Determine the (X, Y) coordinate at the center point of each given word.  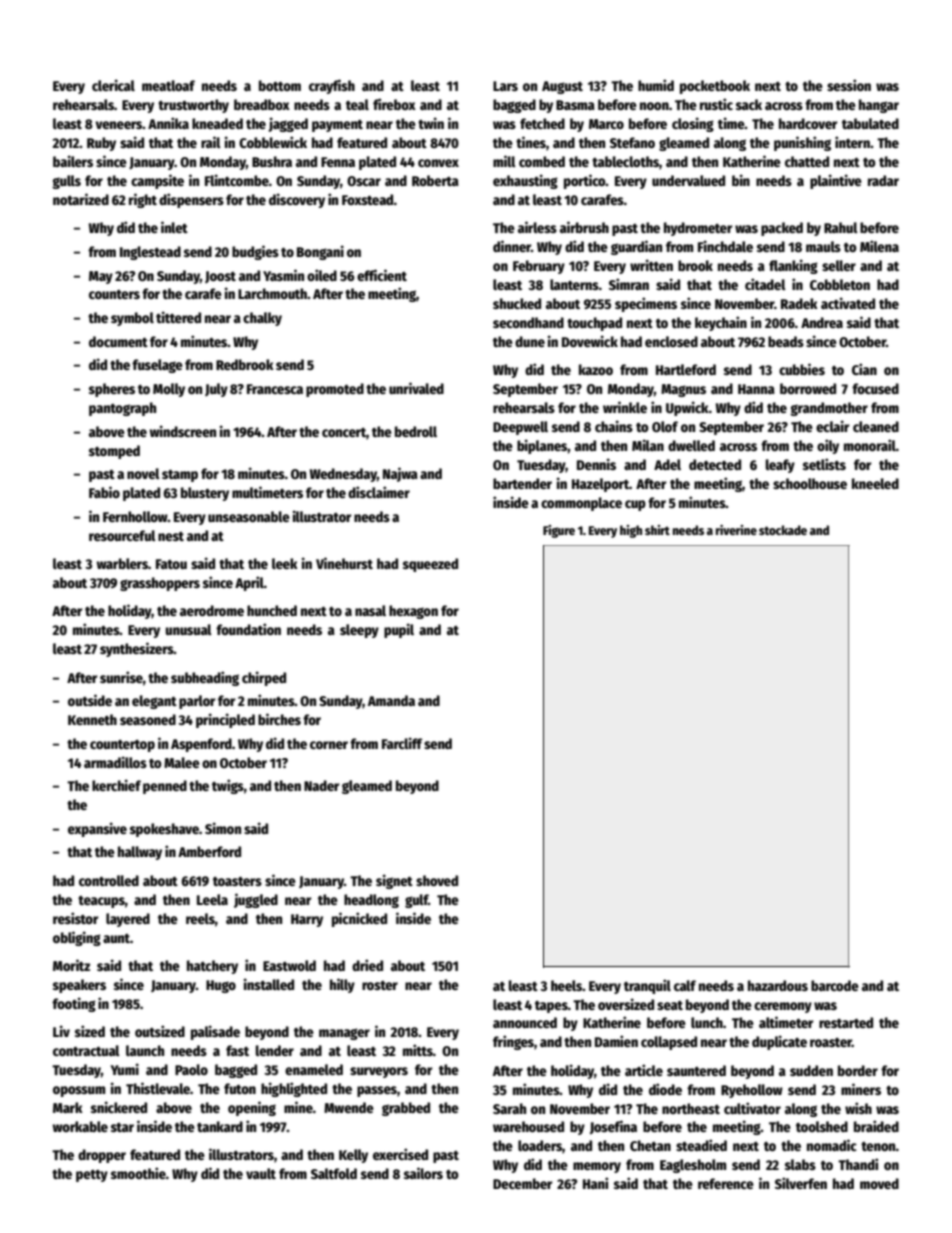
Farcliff (402, 743)
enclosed (671, 341)
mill (504, 161)
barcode (835, 985)
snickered (119, 1107)
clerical (113, 85)
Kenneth (92, 719)
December (522, 1183)
